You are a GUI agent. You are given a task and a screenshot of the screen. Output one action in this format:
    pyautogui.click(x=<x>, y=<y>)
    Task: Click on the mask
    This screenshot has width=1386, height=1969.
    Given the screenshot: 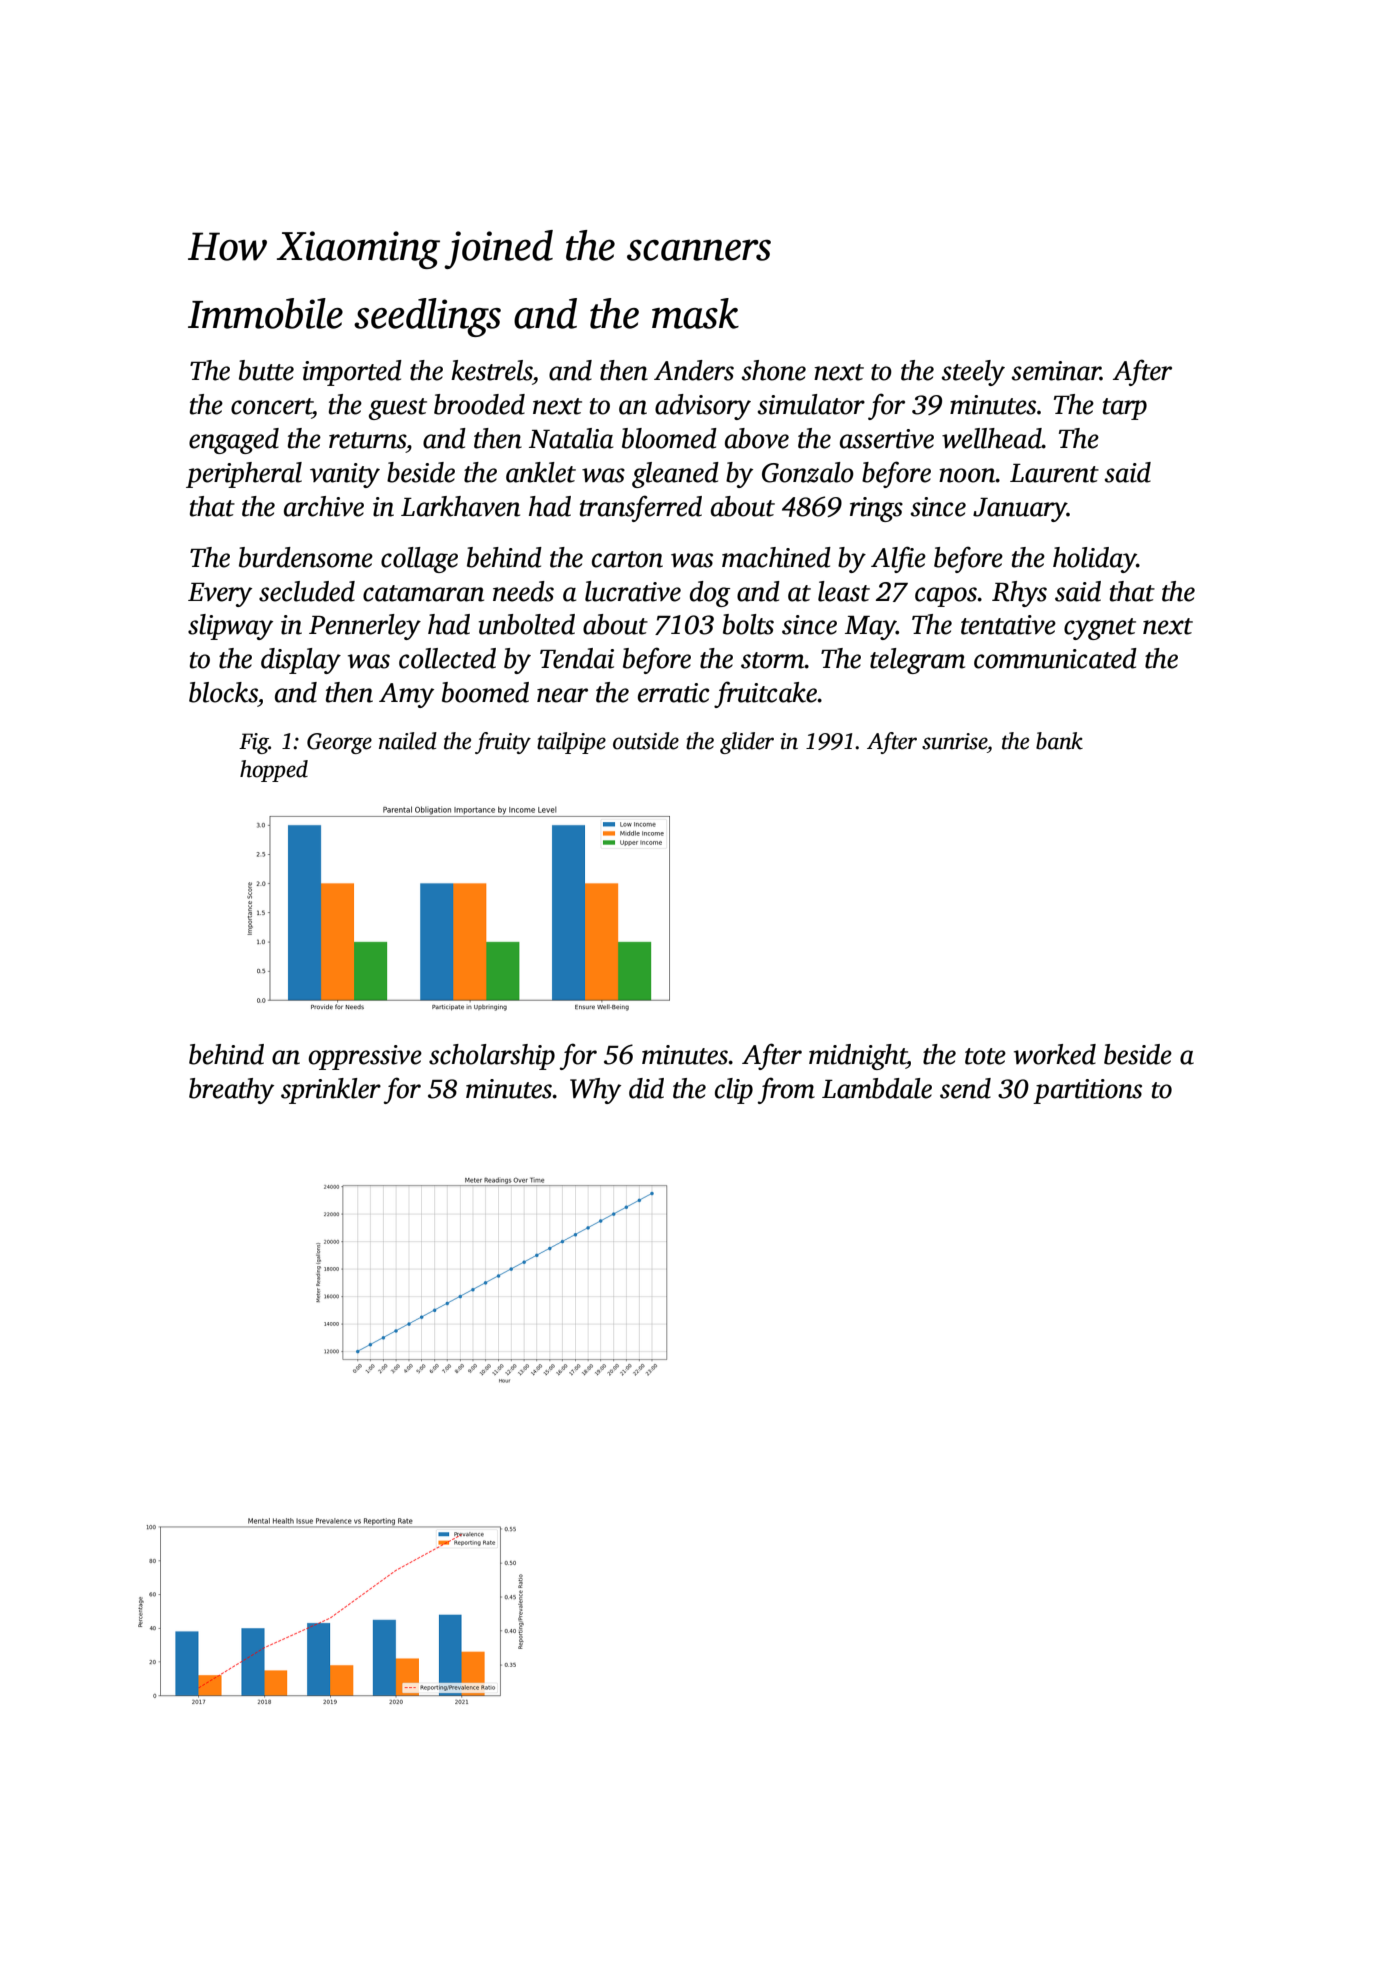 What is the action you would take?
    pyautogui.click(x=695, y=313)
